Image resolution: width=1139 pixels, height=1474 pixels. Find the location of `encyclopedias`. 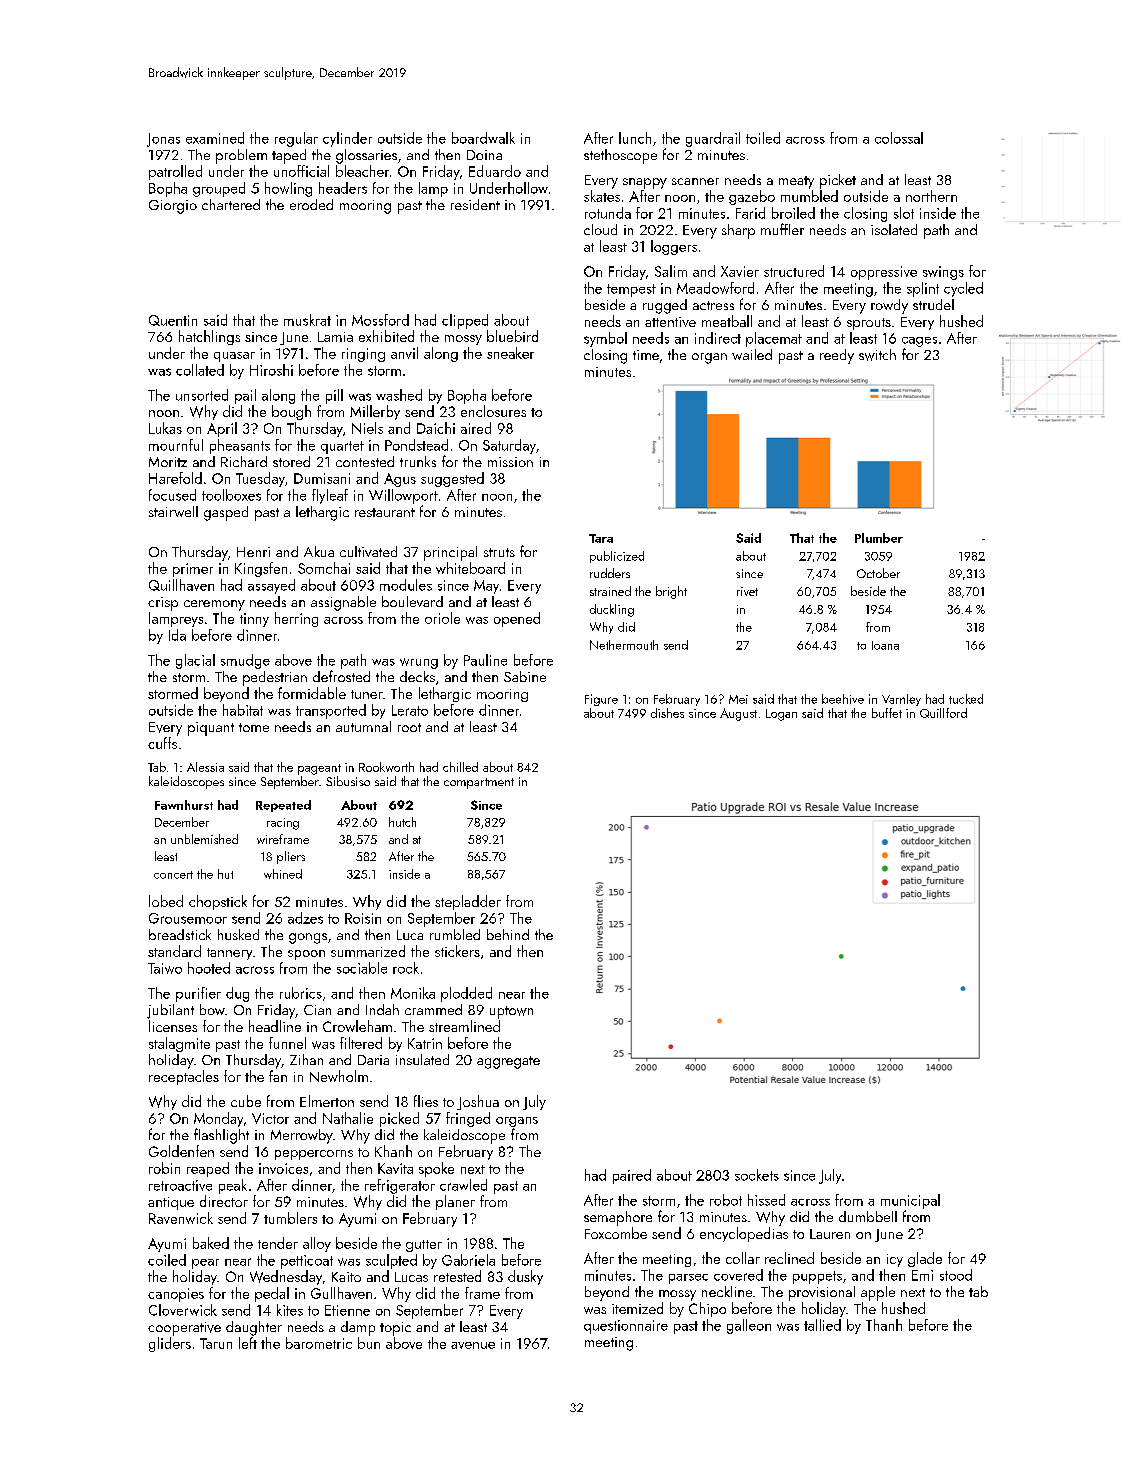

encyclopedias is located at coordinates (744, 1234).
